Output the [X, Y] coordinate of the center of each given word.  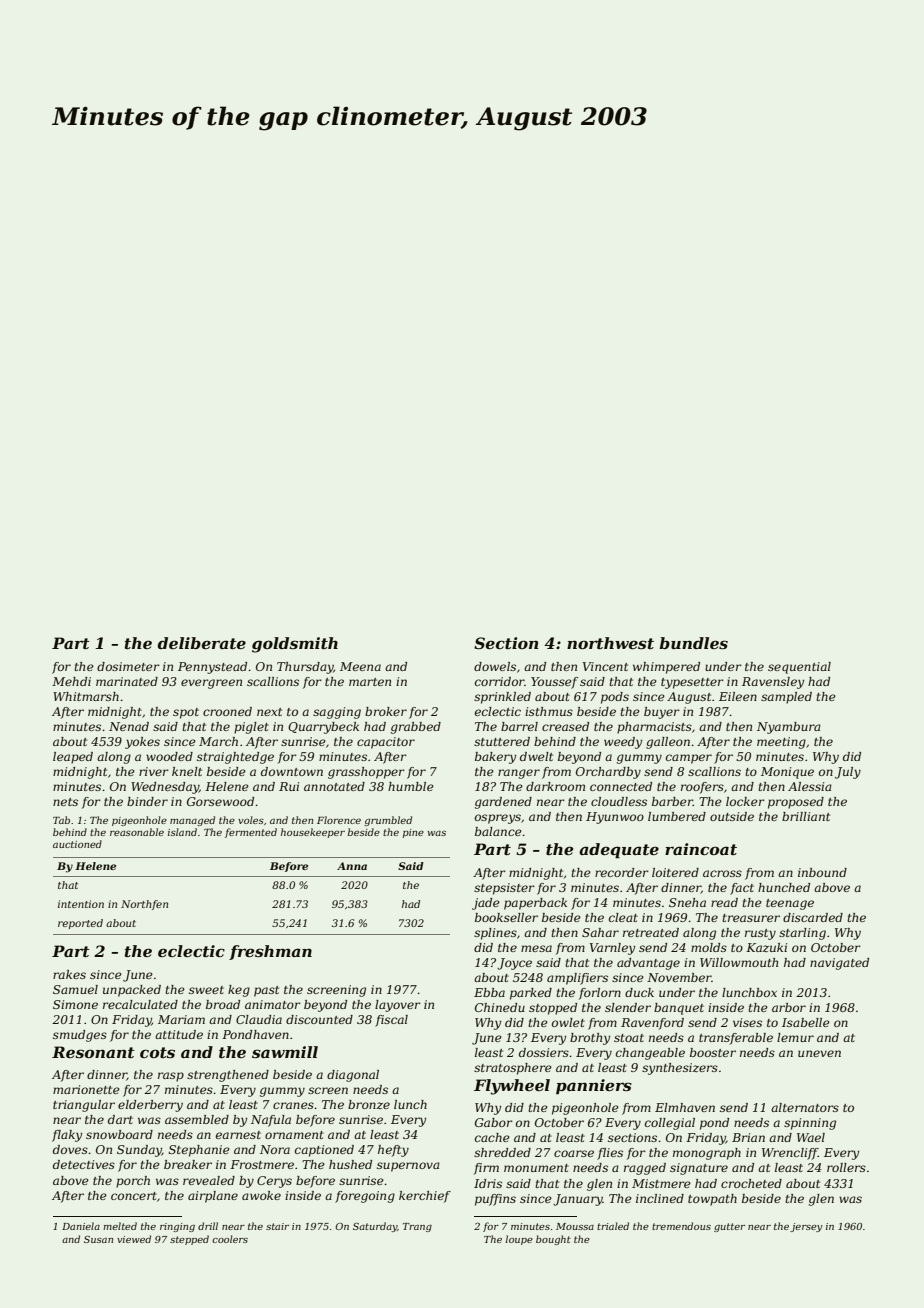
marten [370, 682]
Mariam [181, 1019]
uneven [819, 1053]
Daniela [81, 1226]
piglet [251, 728]
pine [413, 833]
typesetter [692, 683]
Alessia [810, 786]
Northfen [144, 905]
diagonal [353, 1076]
